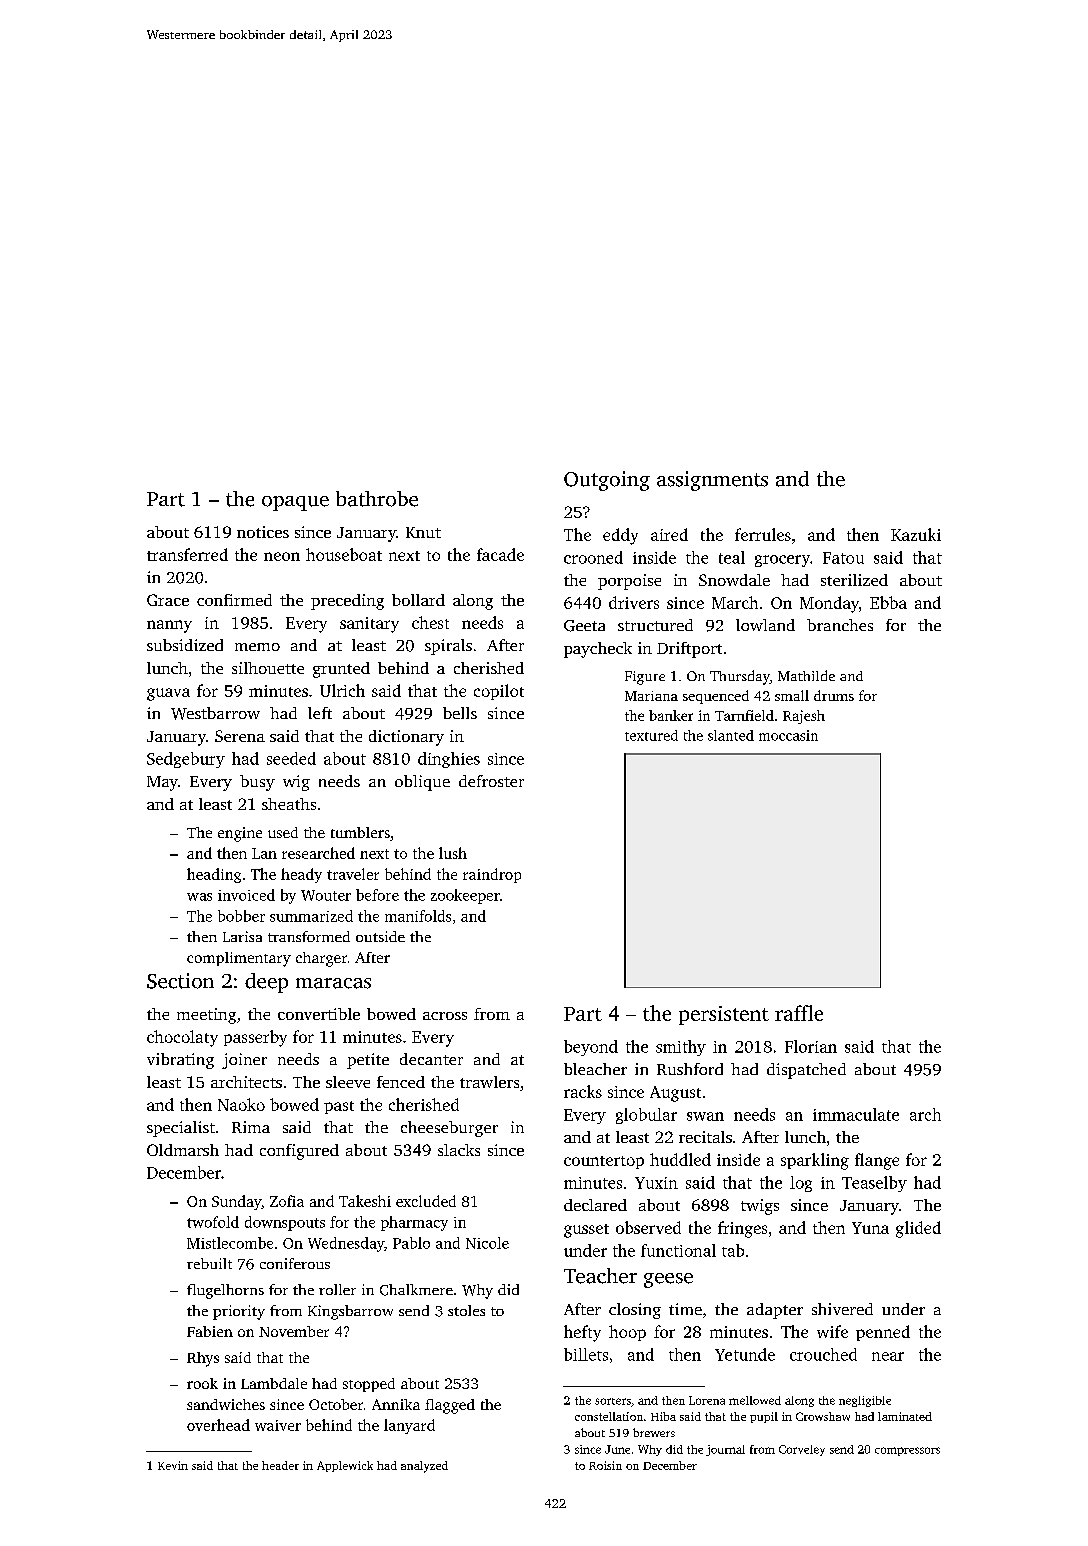  I want to click on bathrobe, so click(377, 499).
